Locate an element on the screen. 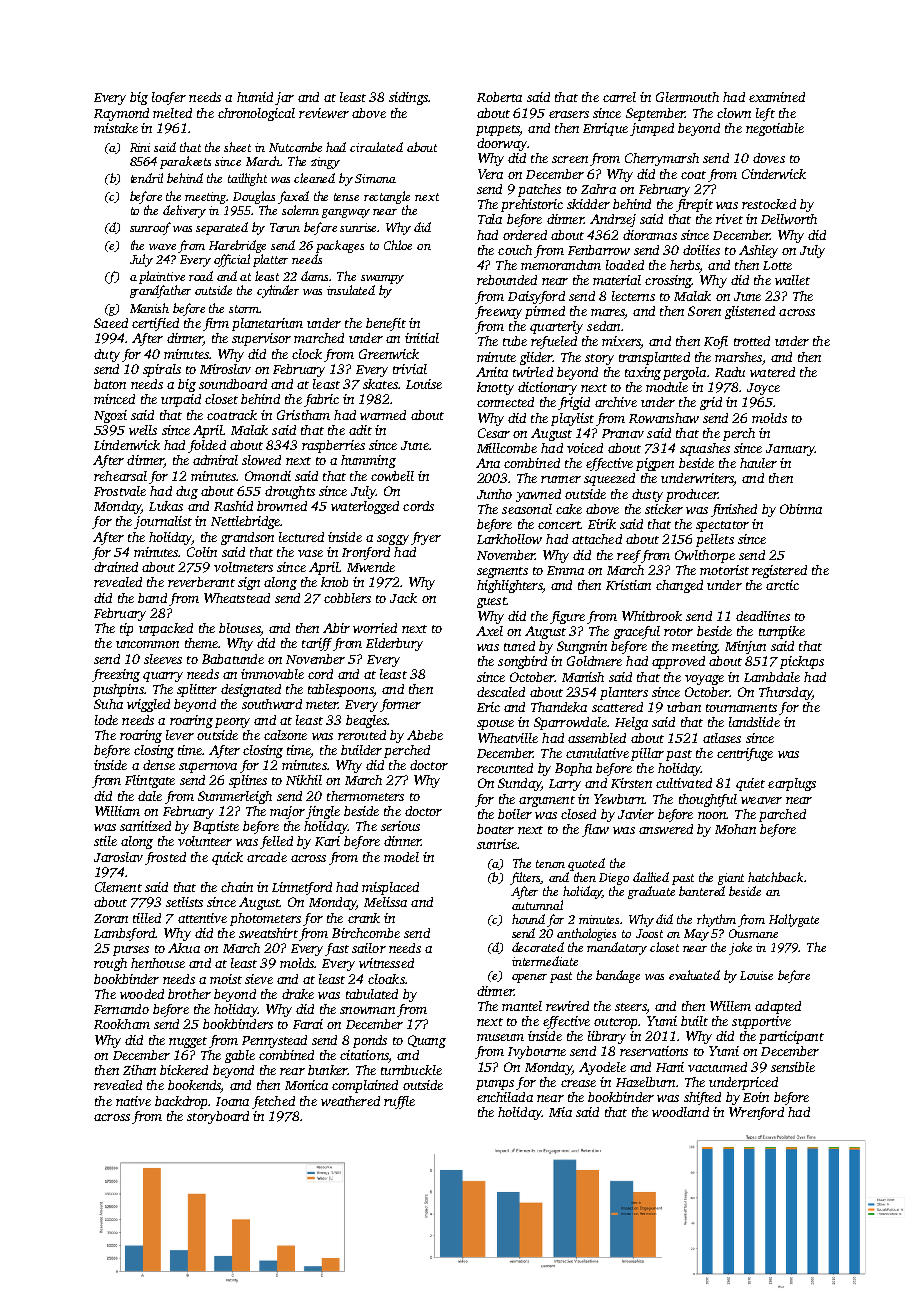 Image resolution: width=924 pixels, height=1308 pixels. jumped is located at coordinates (652, 129).
